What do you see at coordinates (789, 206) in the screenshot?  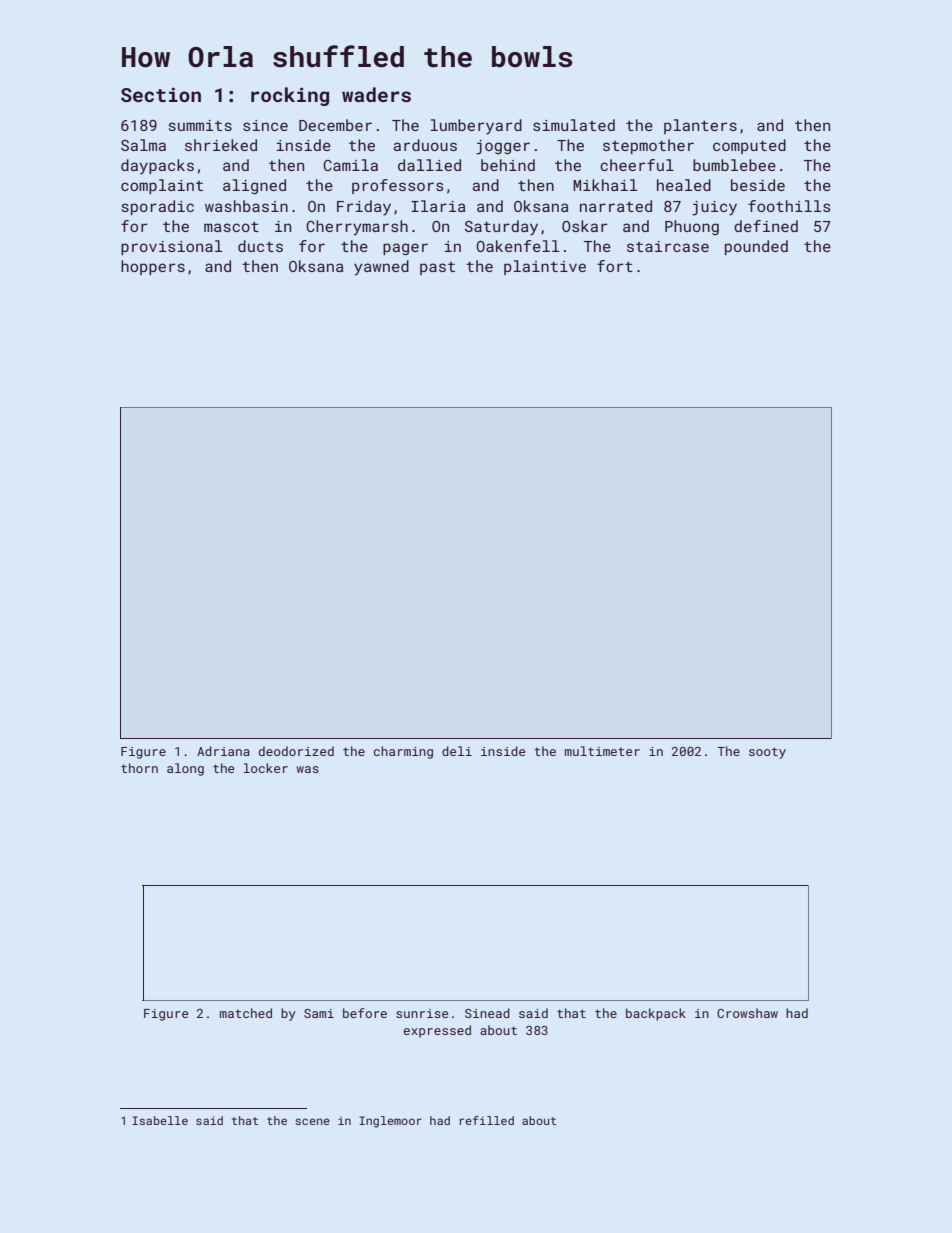 I see `foothills` at bounding box center [789, 206].
